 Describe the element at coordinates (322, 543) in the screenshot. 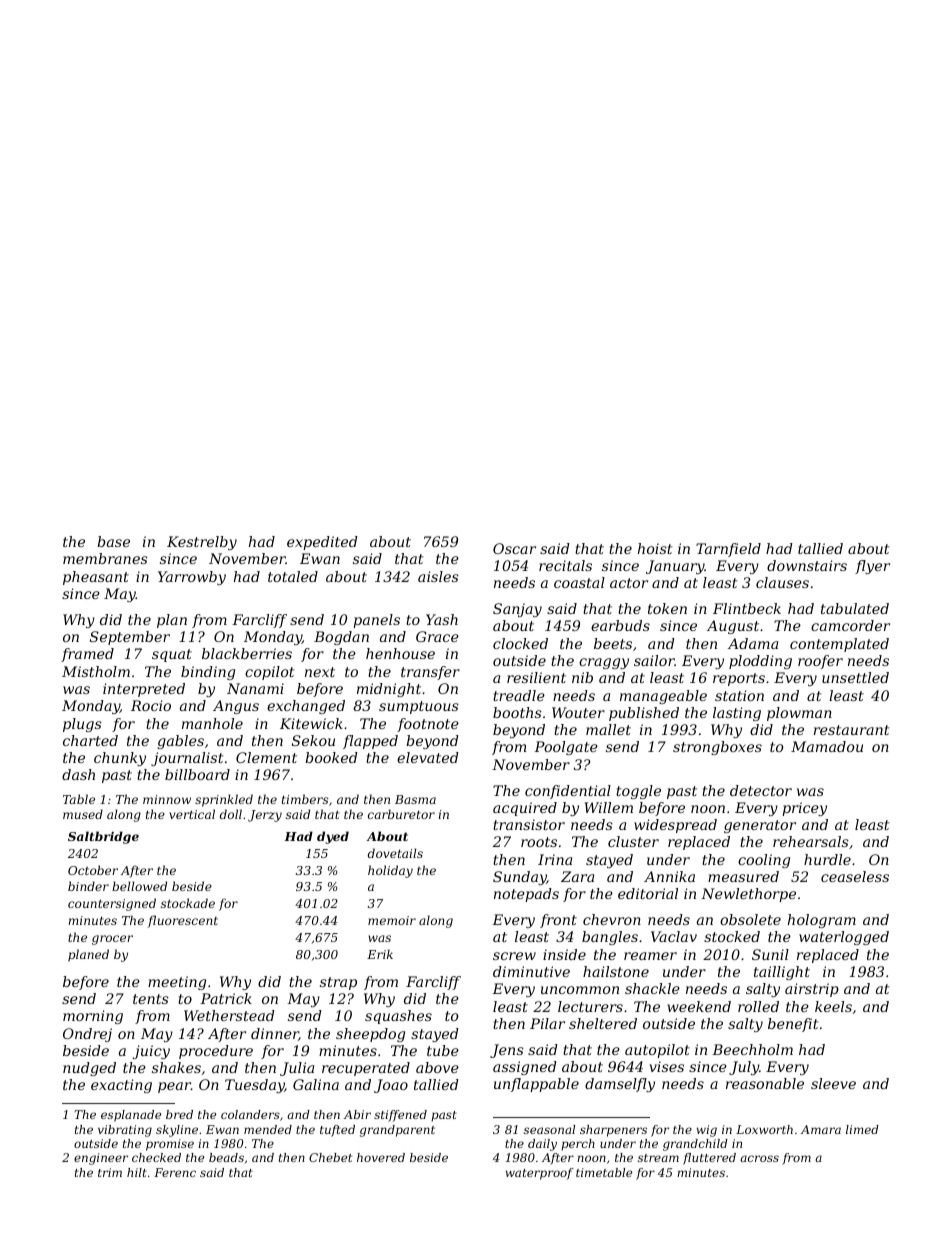

I see `expedited` at that location.
